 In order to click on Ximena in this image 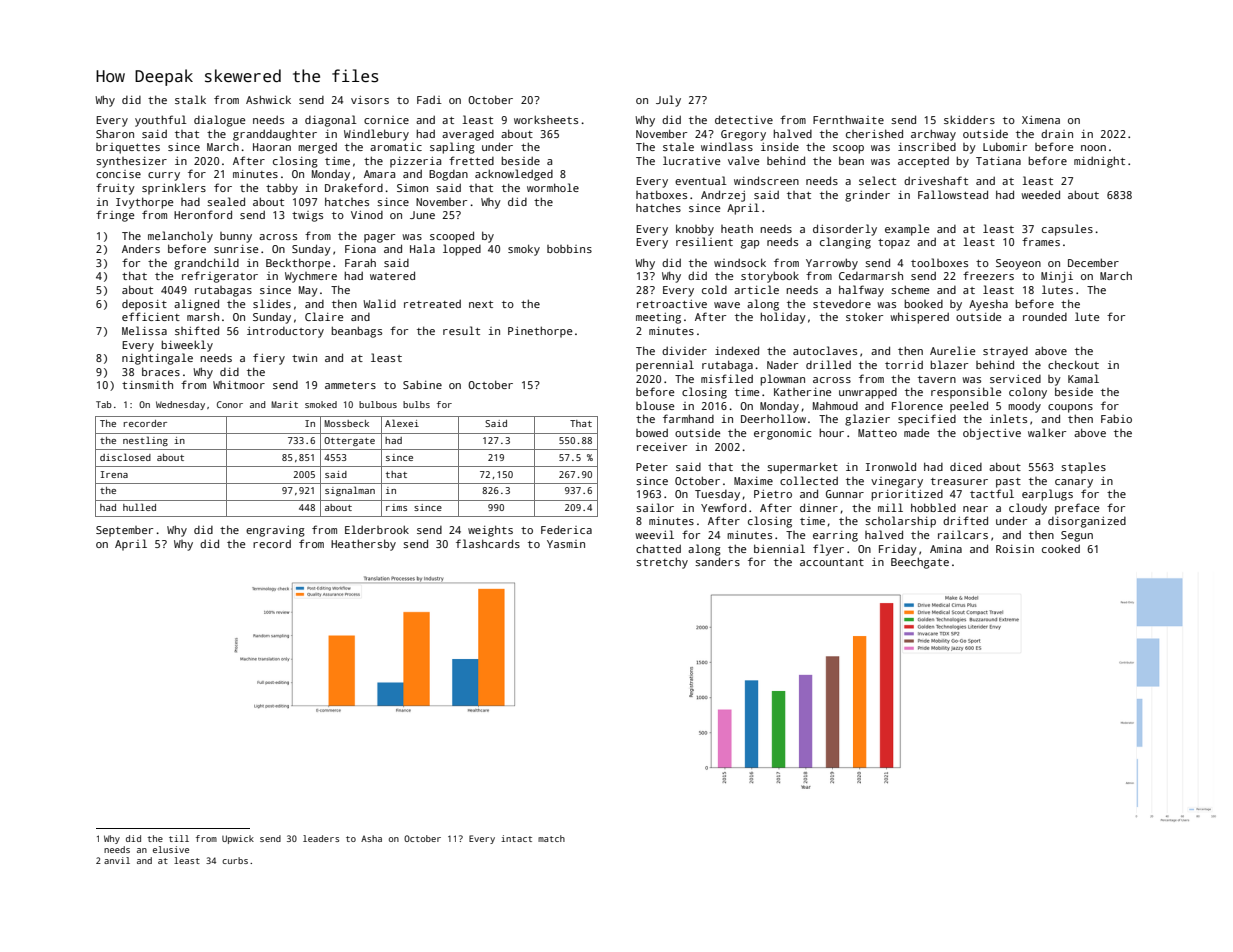, I will do `click(1041, 120)`.
